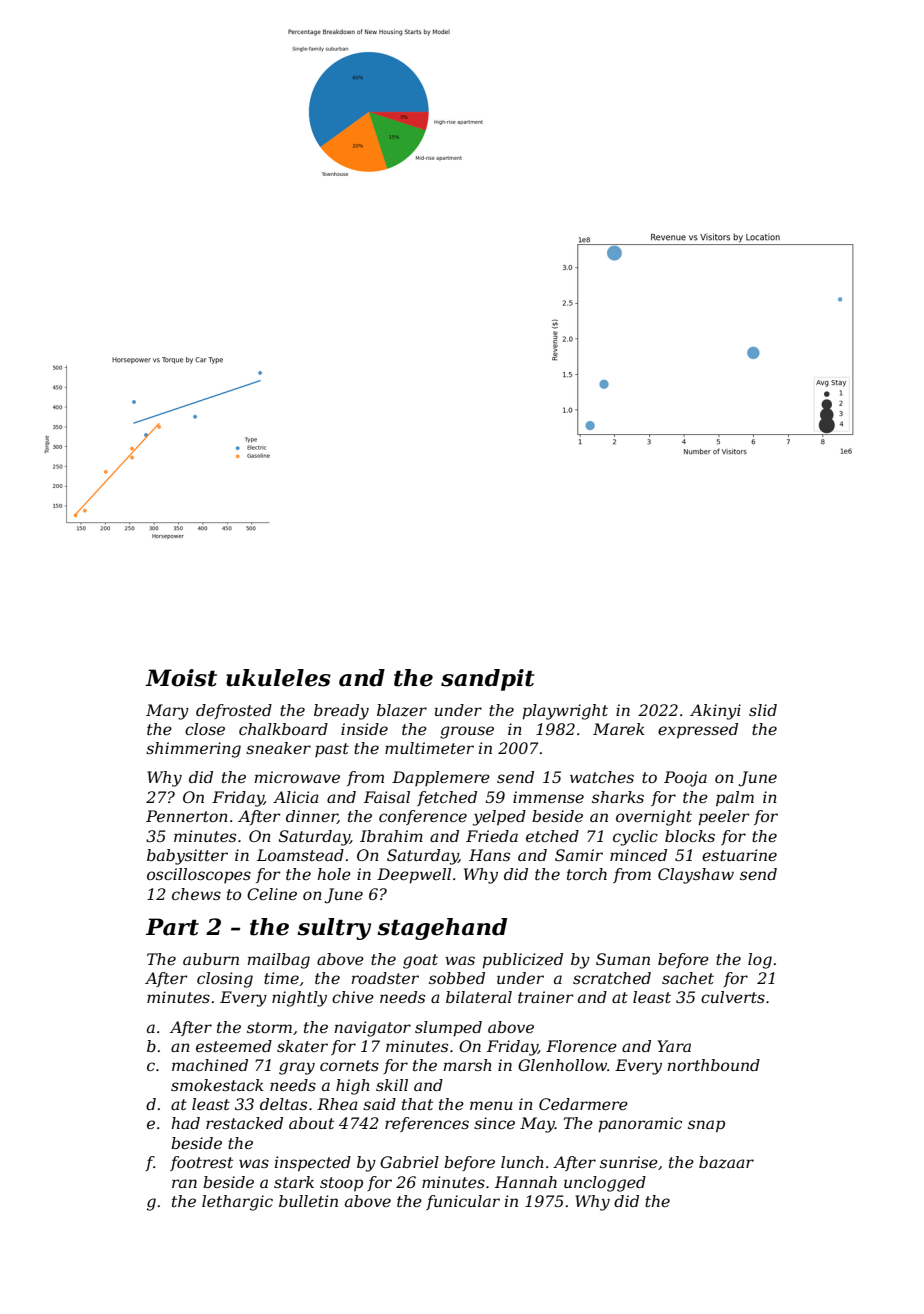  What do you see at coordinates (201, 1163) in the screenshot?
I see `footrest` at bounding box center [201, 1163].
